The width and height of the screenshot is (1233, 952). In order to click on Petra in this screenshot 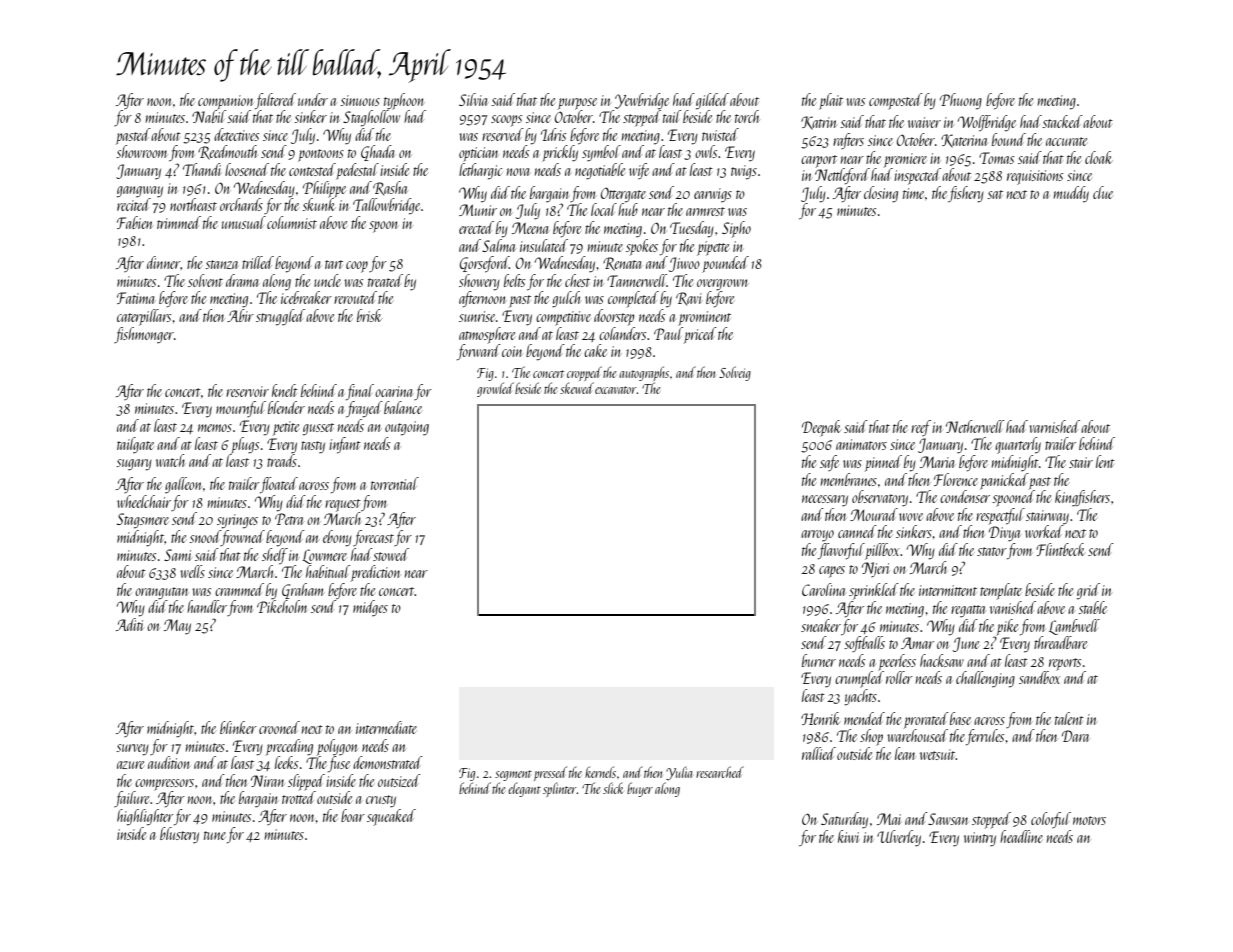, I will do `click(289, 519)`.
